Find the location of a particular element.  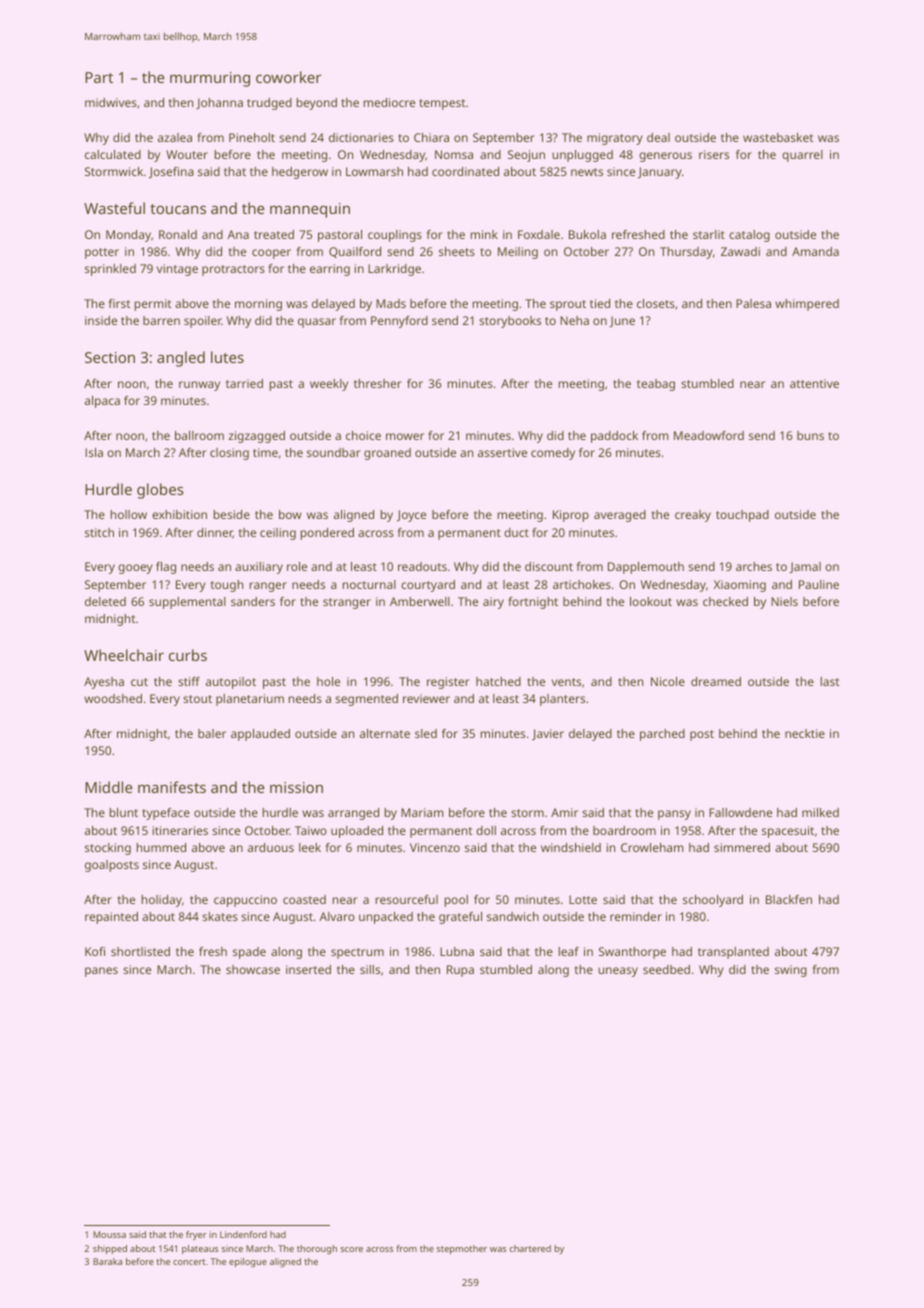

seedbed is located at coordinates (666, 969).
